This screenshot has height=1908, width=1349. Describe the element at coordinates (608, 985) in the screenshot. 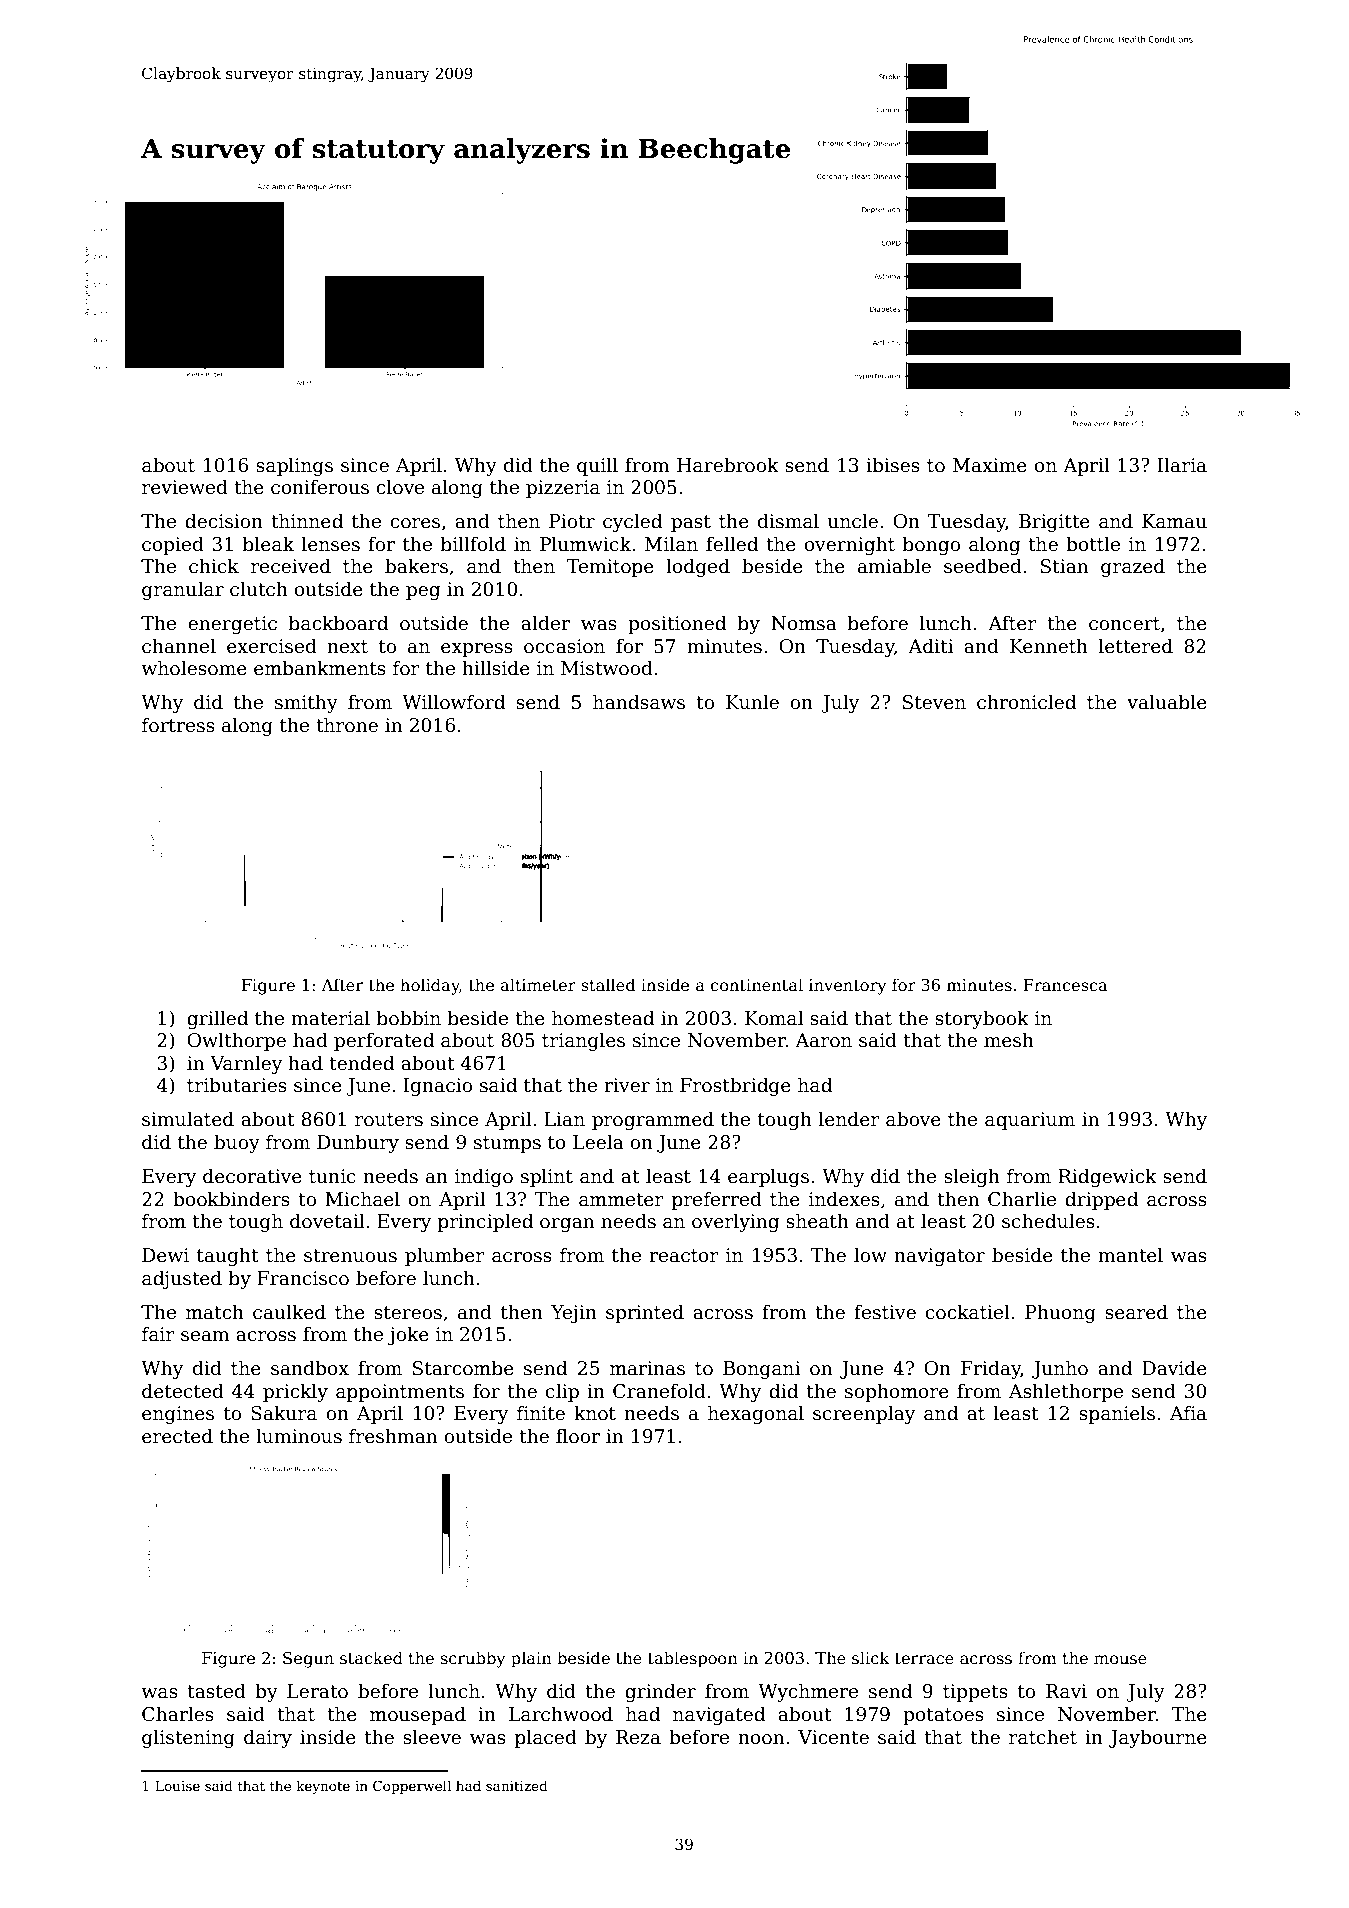

I see `stalled` at that location.
